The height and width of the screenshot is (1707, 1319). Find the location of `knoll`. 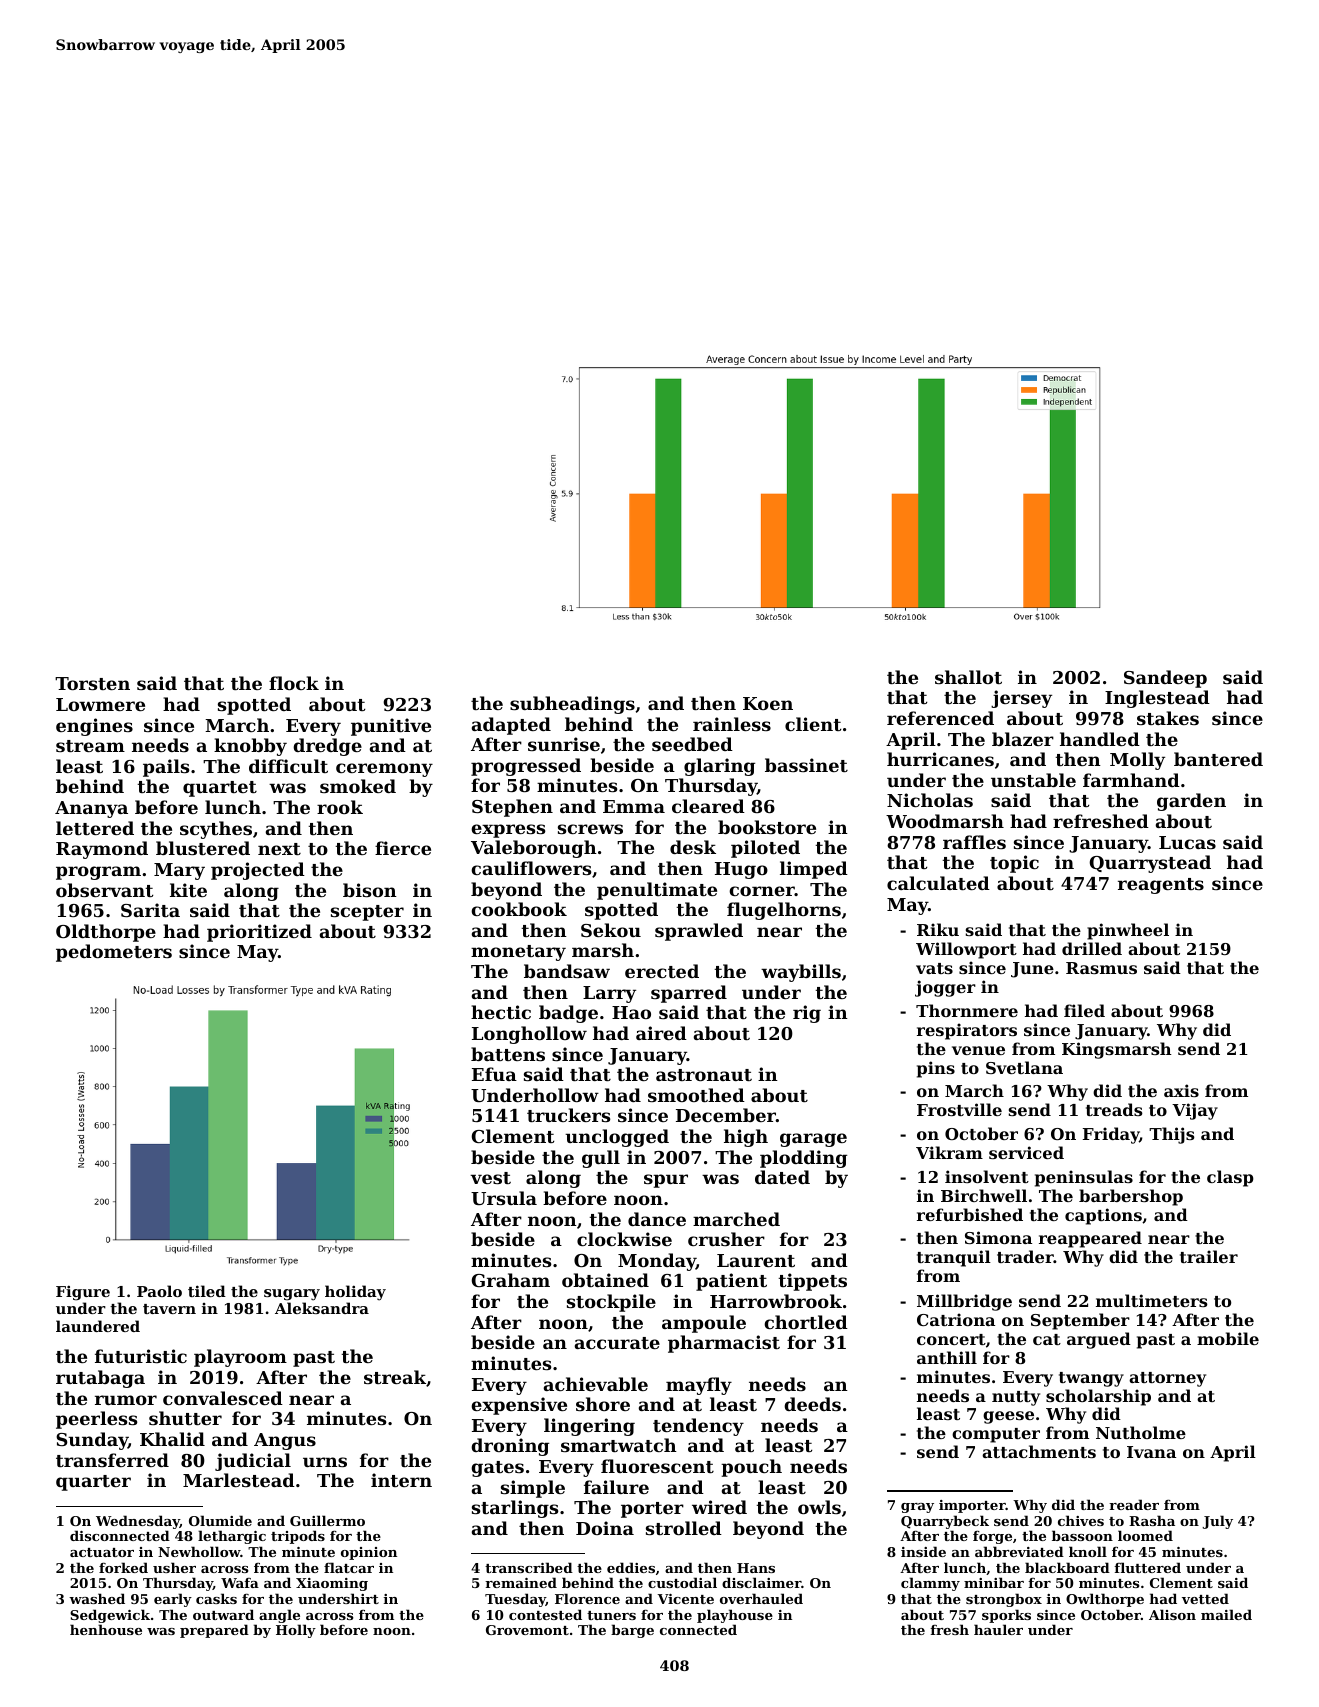

knoll is located at coordinates (1088, 1551).
